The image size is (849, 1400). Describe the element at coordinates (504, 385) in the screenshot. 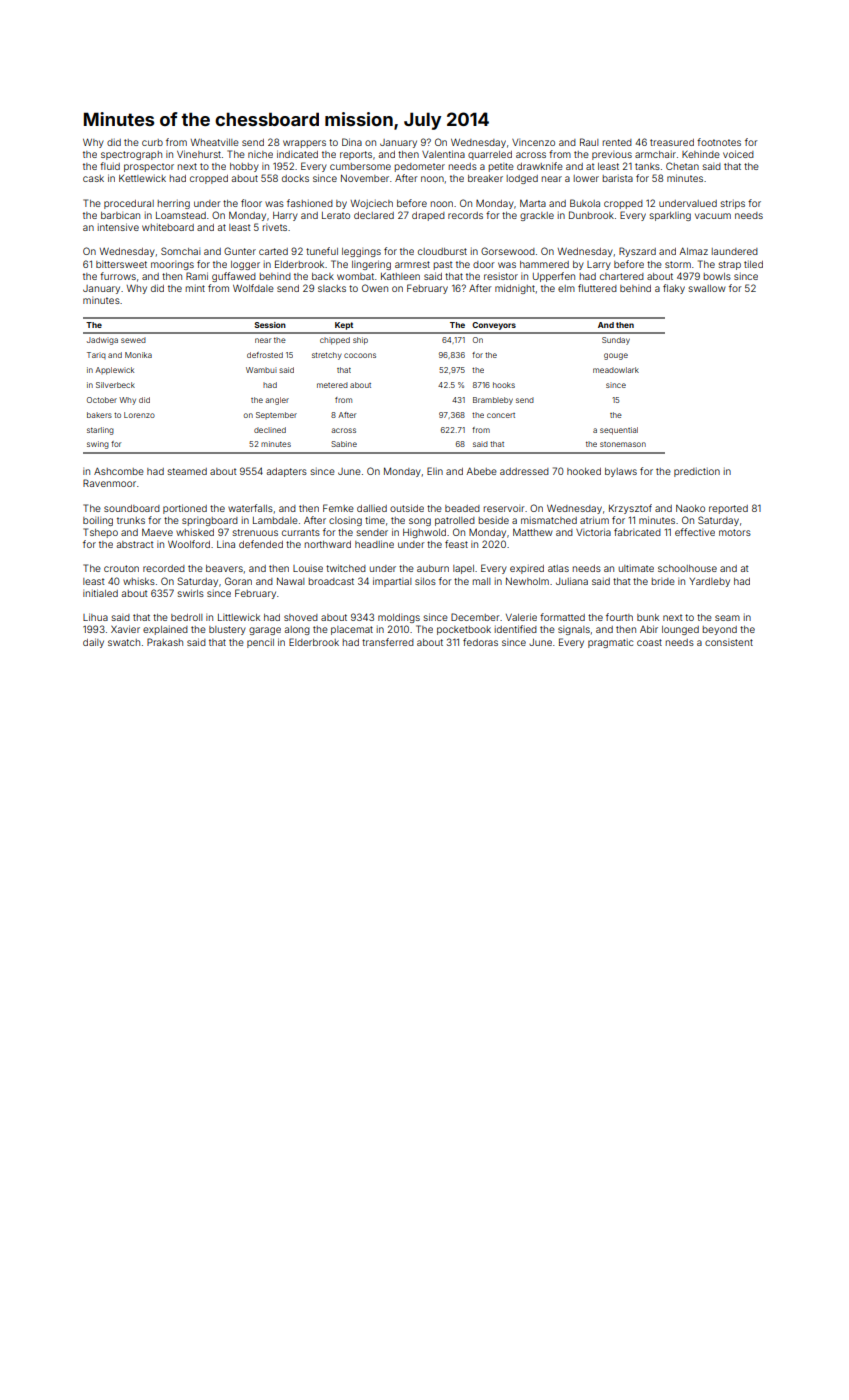

I see `hooks` at that location.
